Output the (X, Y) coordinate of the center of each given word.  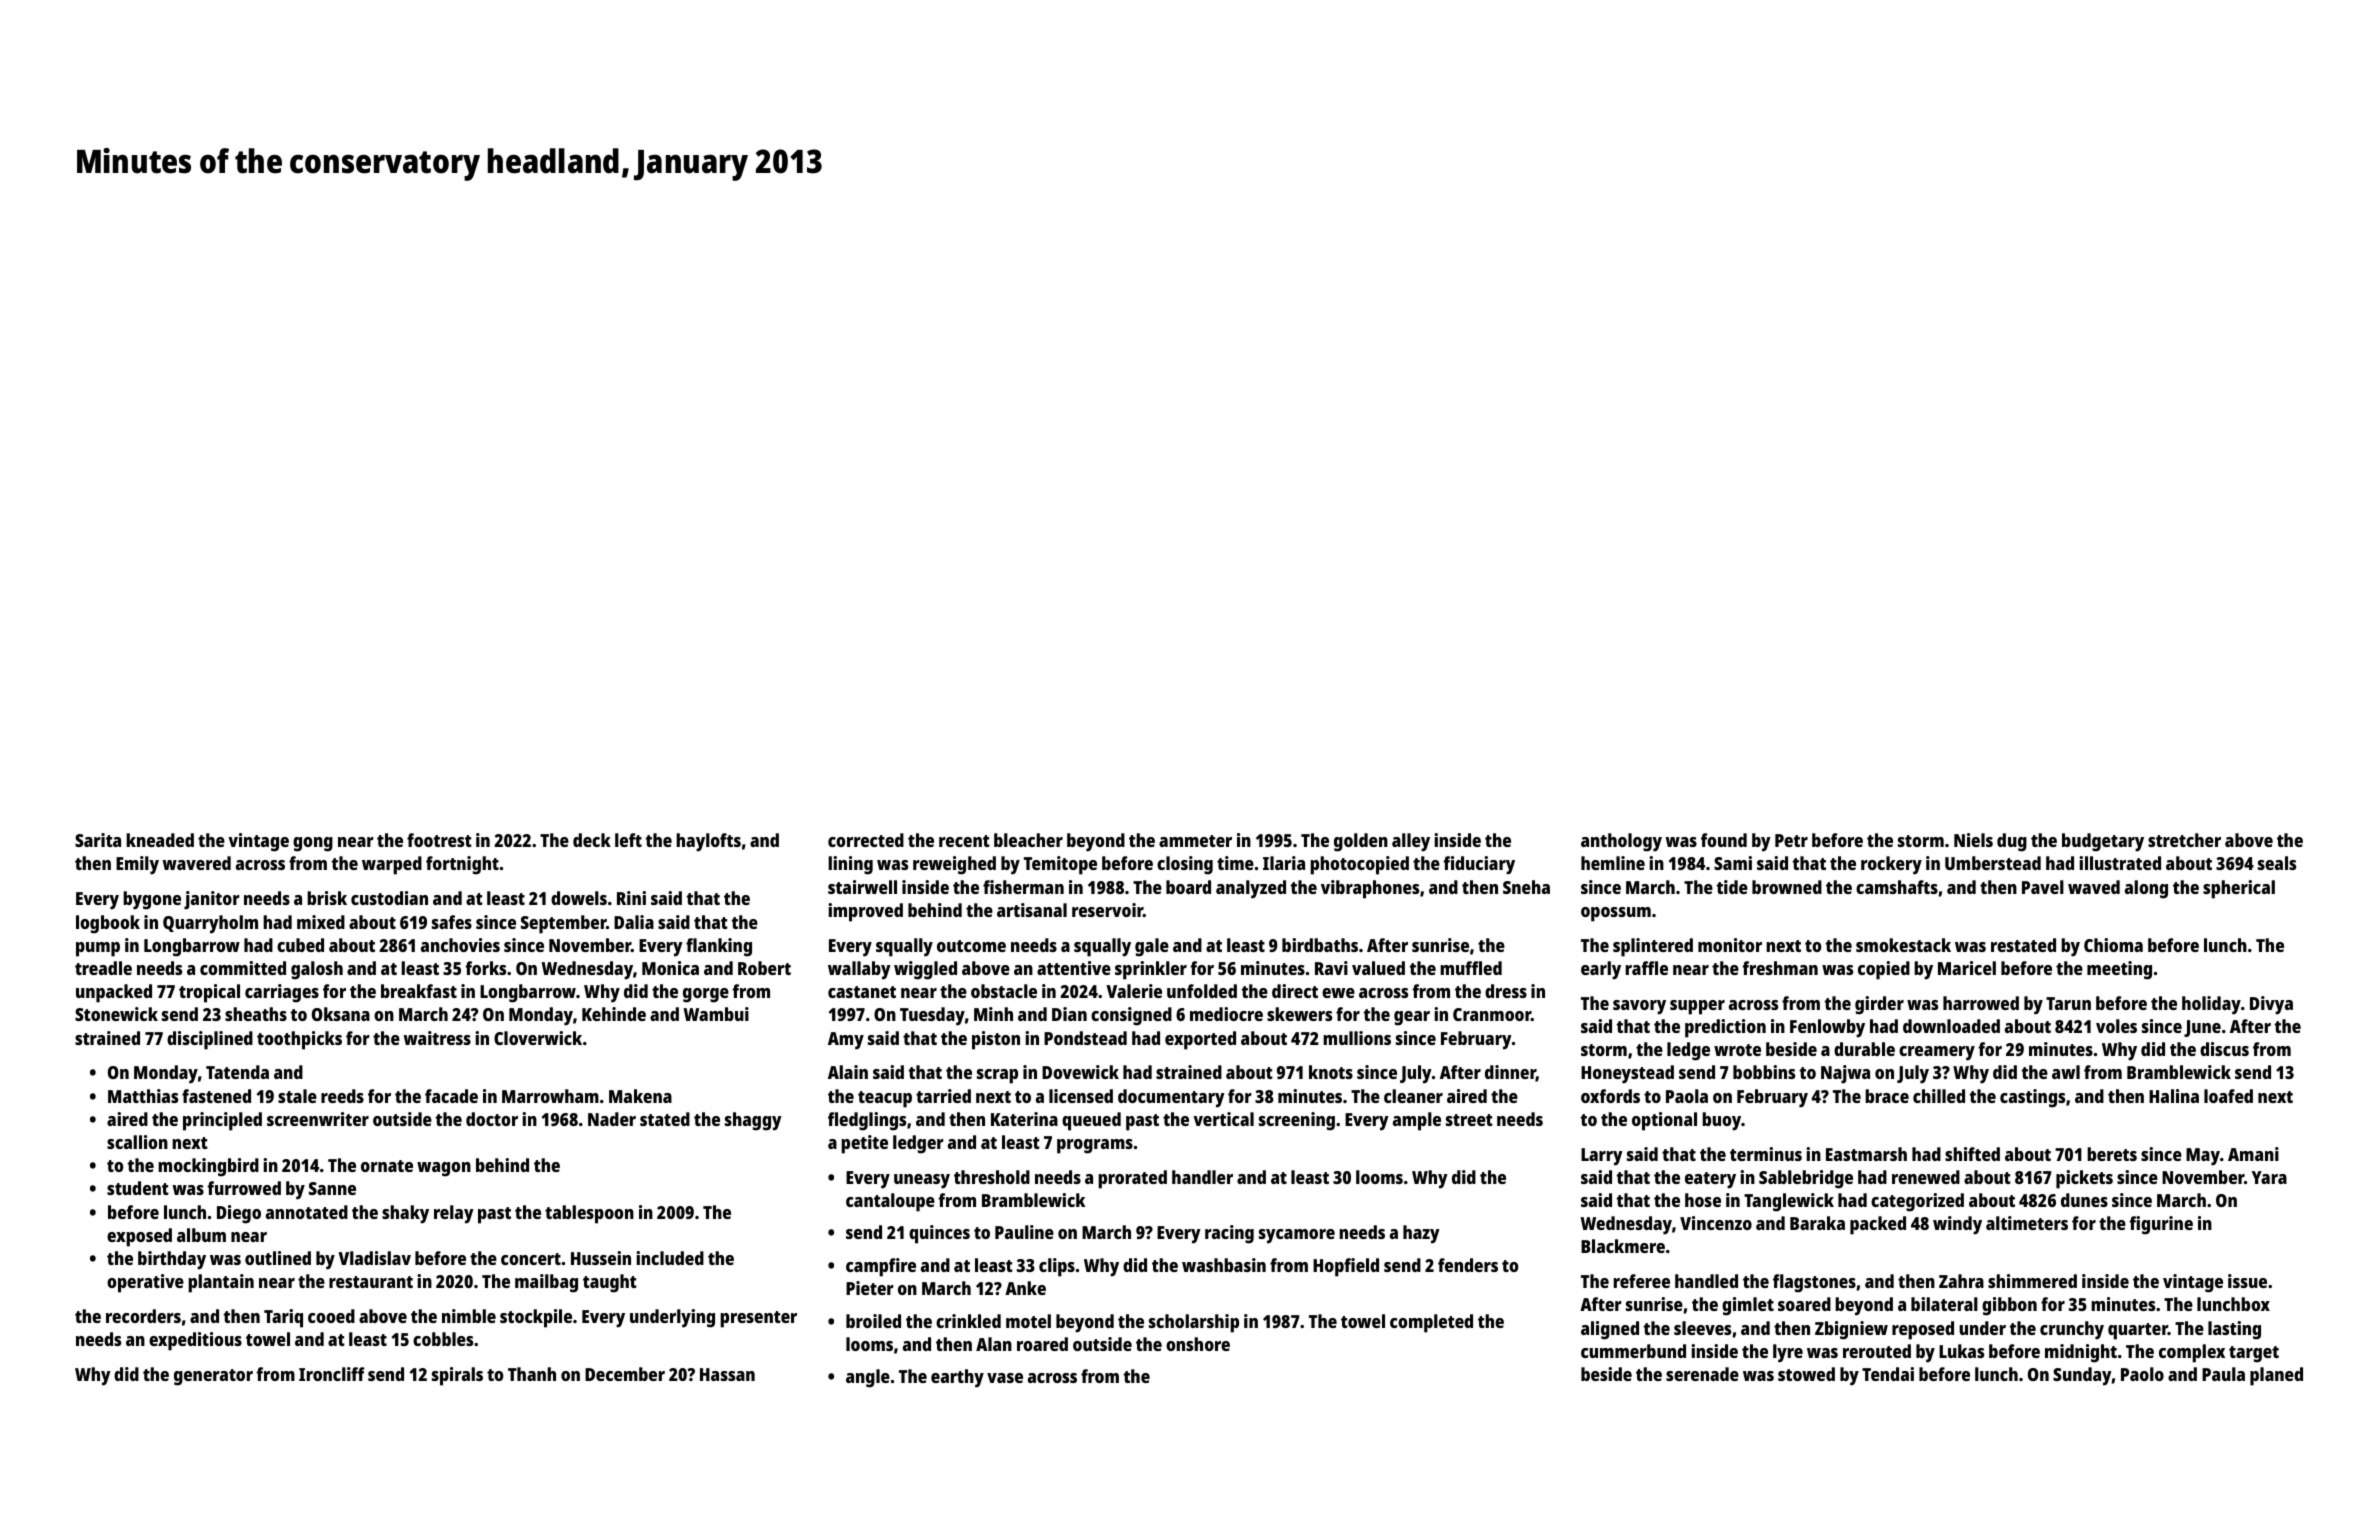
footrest (439, 840)
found (1724, 840)
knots (1331, 1072)
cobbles (443, 1339)
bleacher (1028, 840)
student (138, 1188)
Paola (1687, 1096)
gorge (706, 995)
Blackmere (1623, 1246)
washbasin (1224, 1265)
